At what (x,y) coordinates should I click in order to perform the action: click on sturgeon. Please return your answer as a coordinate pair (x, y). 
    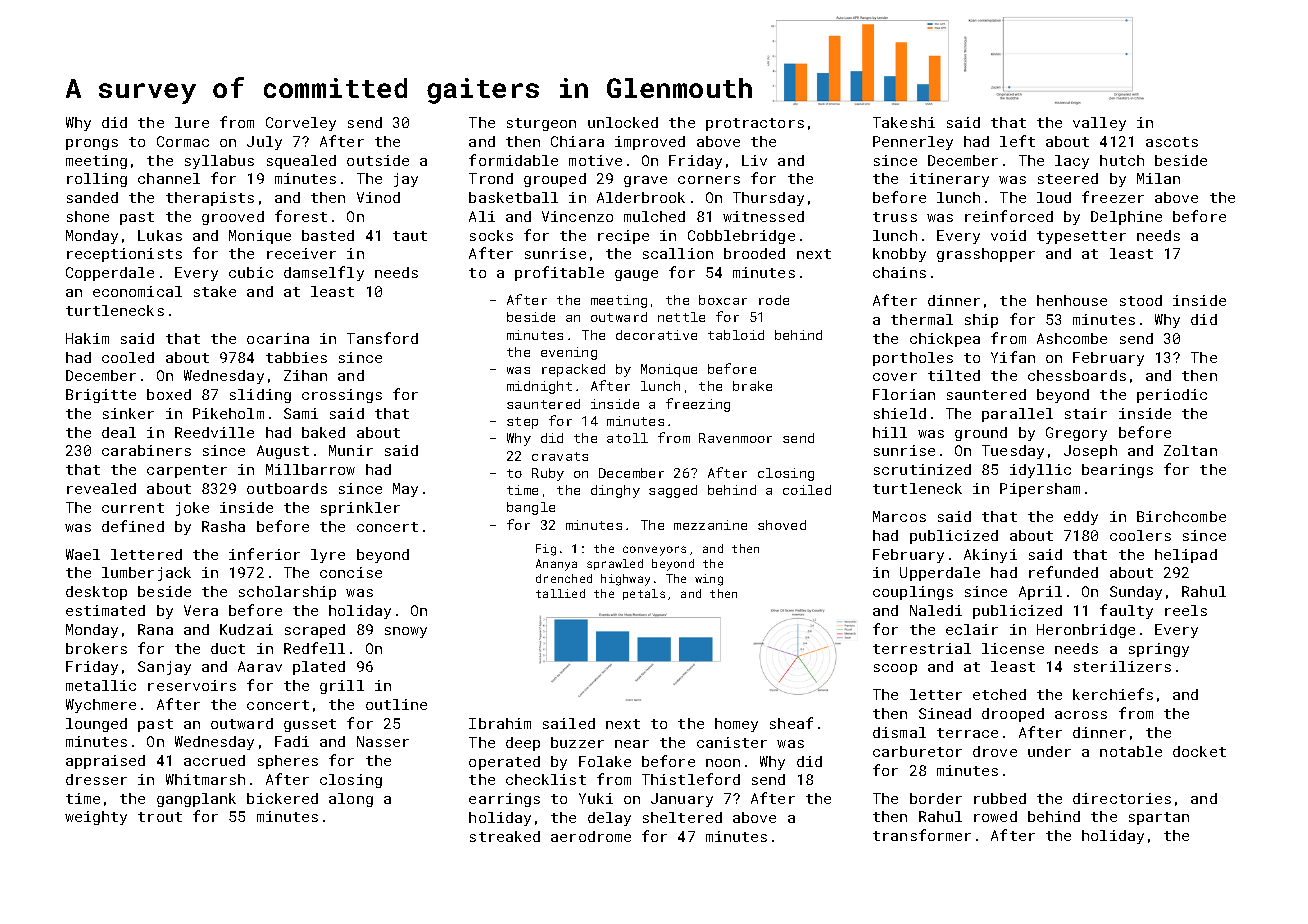
    Looking at the image, I should click on (541, 124).
